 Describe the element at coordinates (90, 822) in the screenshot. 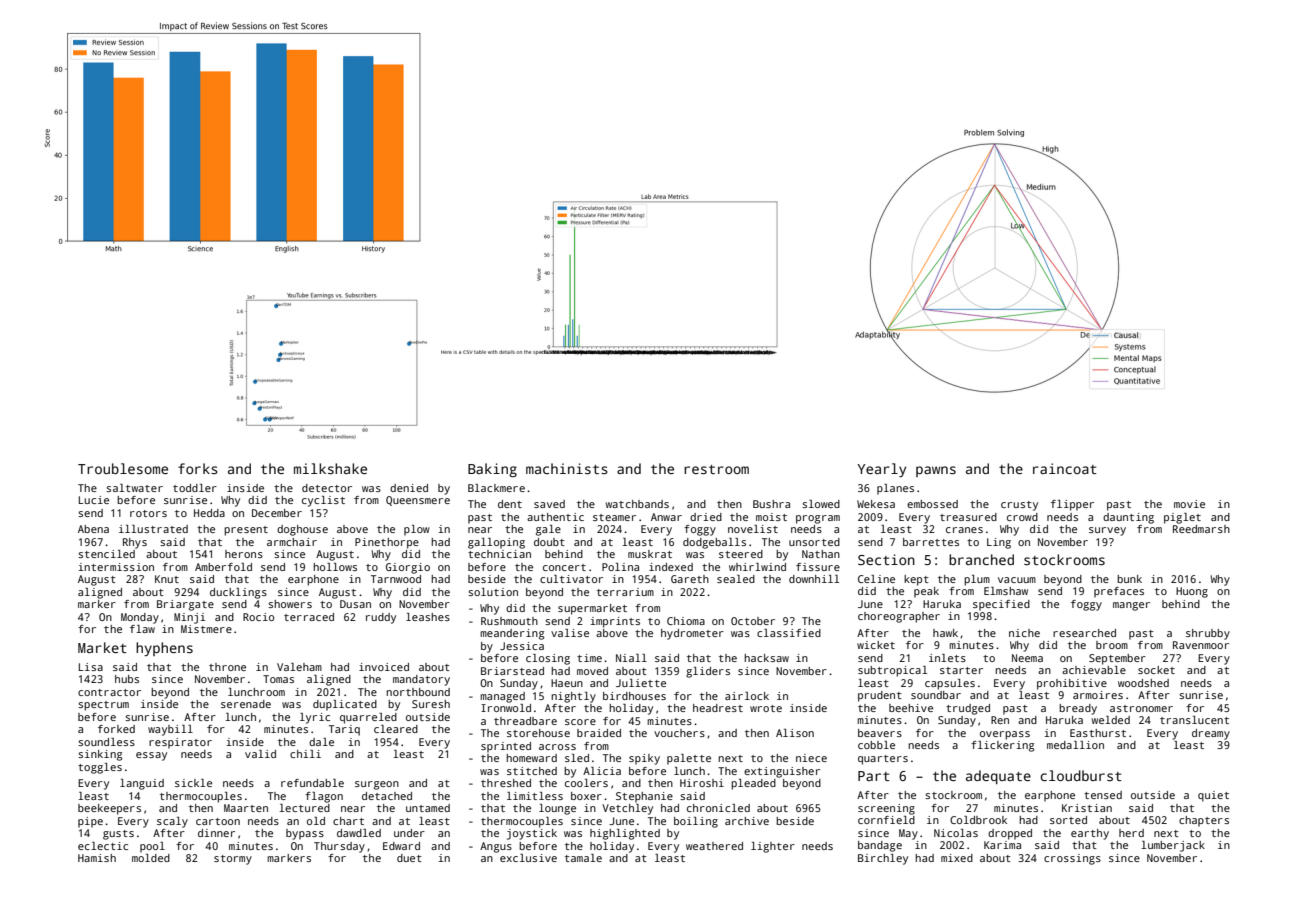

I see `pipe` at that location.
